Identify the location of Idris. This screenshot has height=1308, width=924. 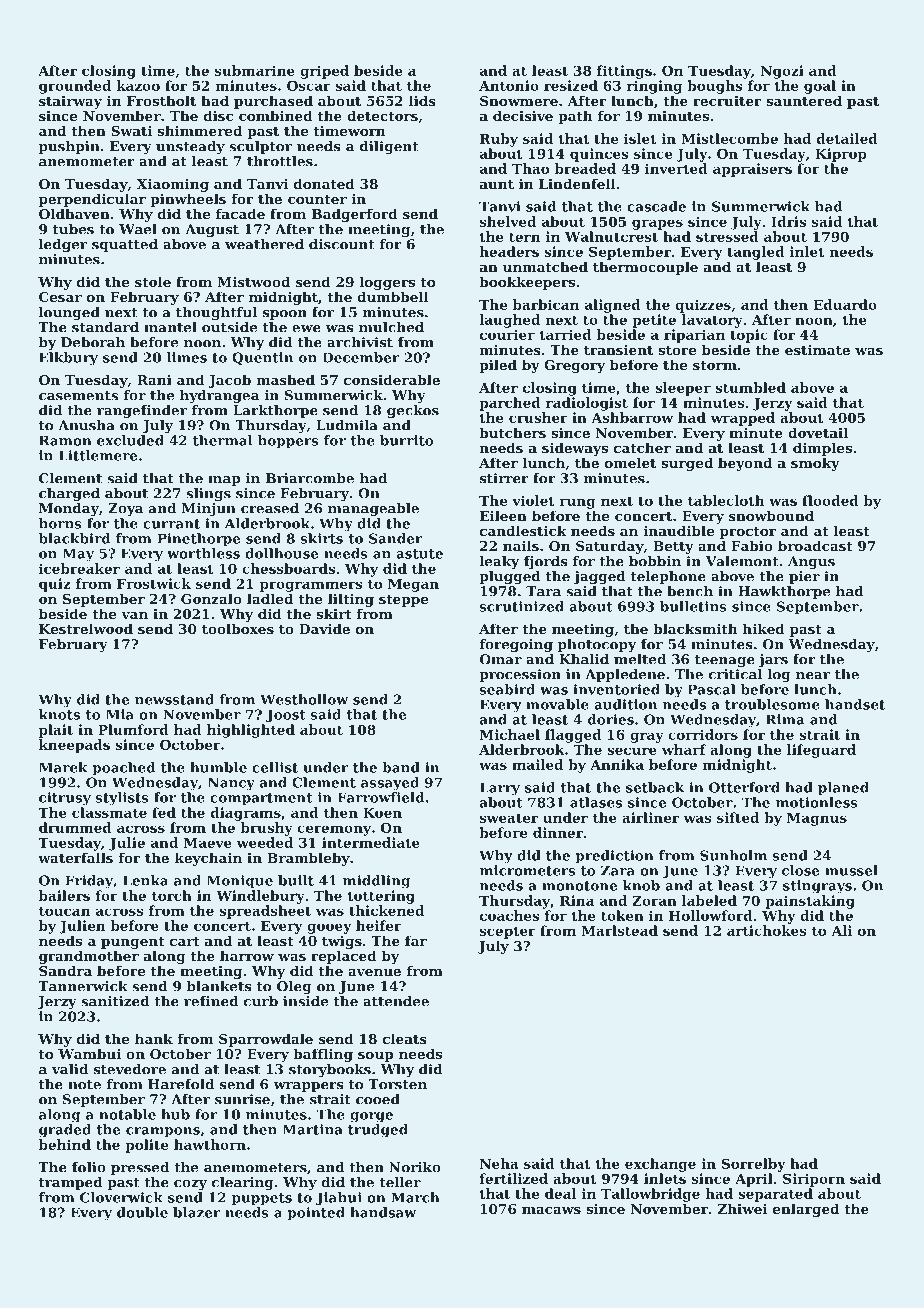
(788, 221).
